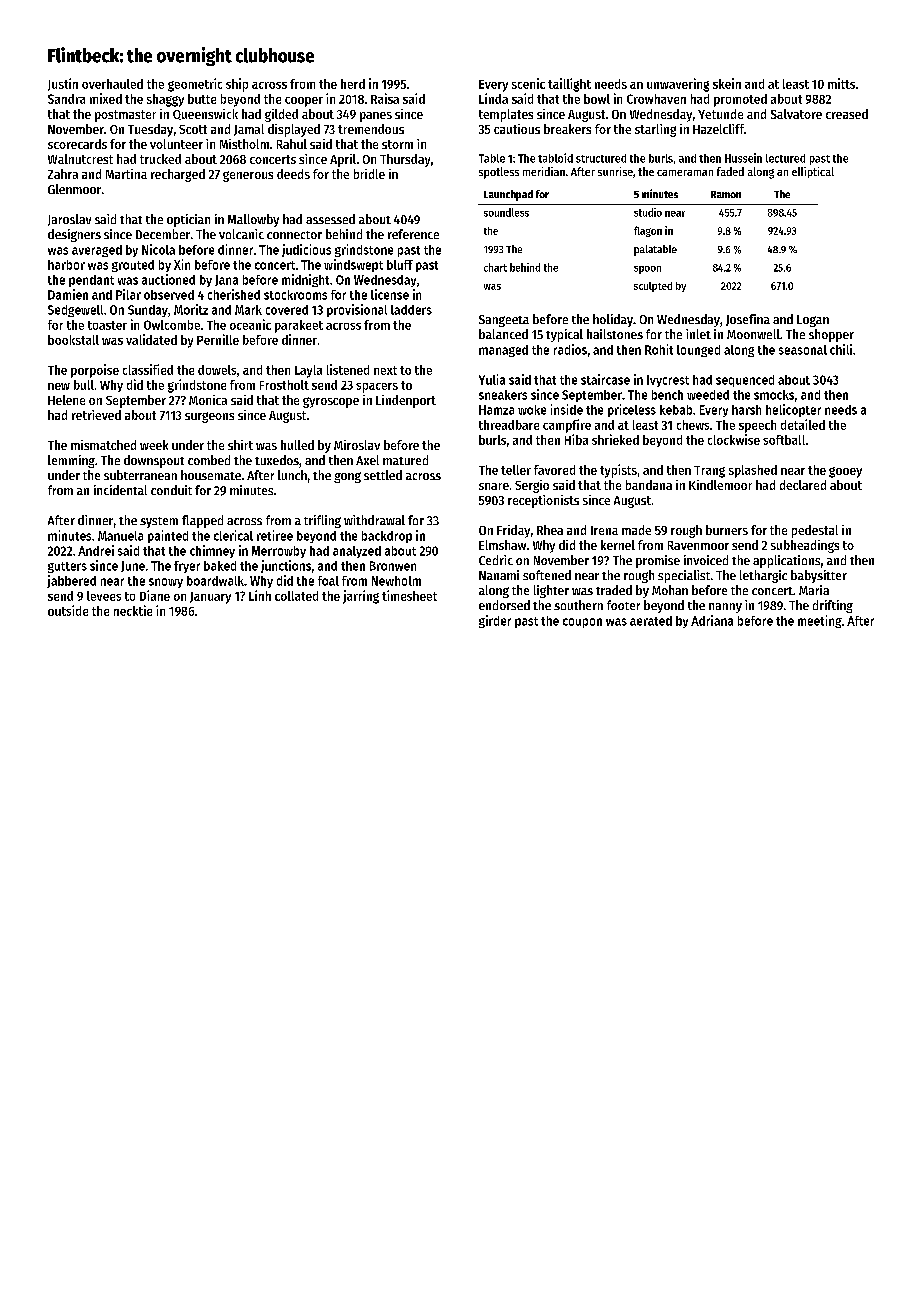  I want to click on jabbered, so click(71, 581).
